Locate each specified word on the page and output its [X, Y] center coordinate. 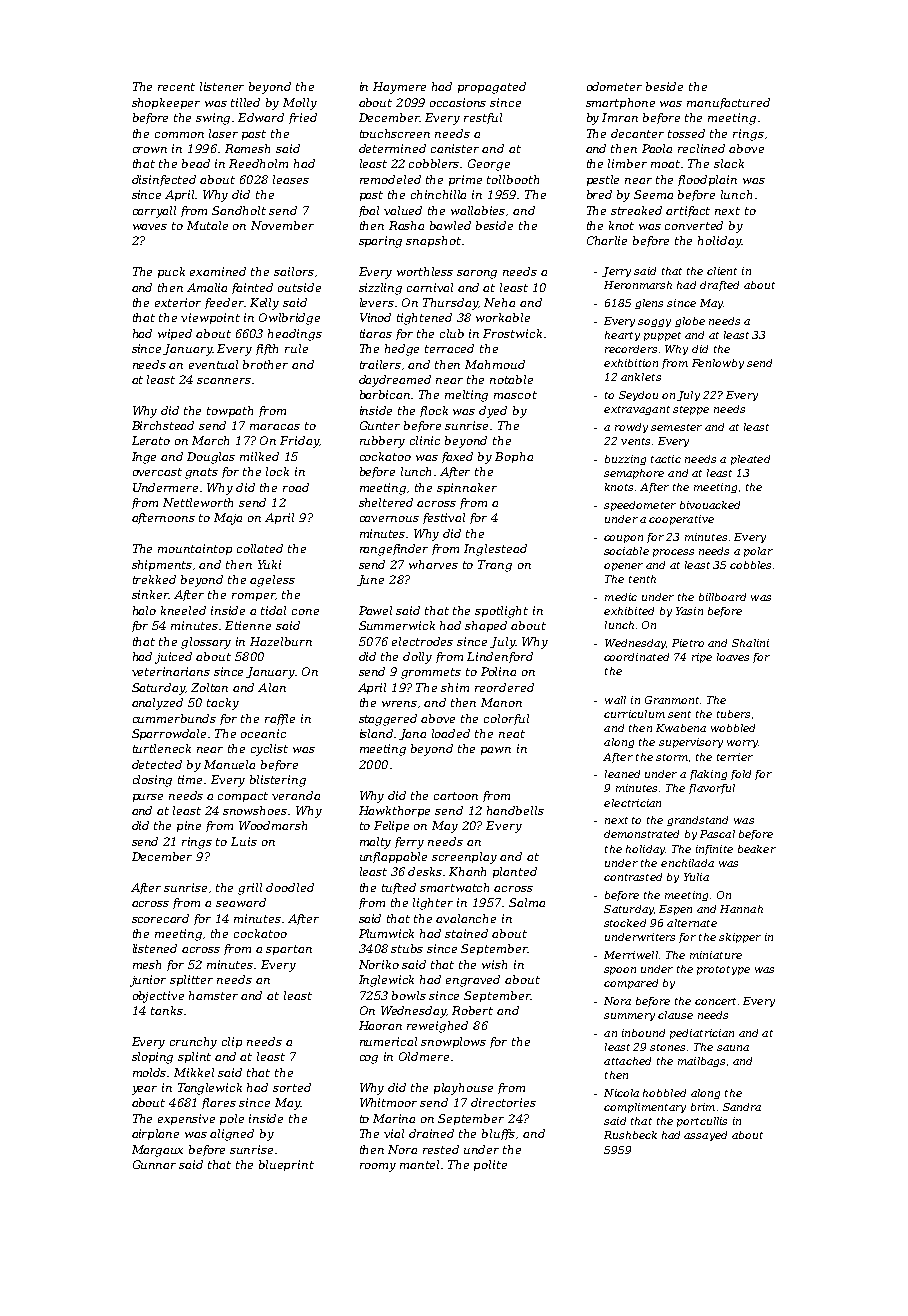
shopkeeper [166, 103]
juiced [173, 658]
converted [694, 225]
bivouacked [710, 505]
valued [403, 210]
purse [148, 798]
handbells [515, 810]
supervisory [691, 743]
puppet [662, 336]
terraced [449, 348]
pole [232, 1119]
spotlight [501, 612]
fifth [267, 349]
